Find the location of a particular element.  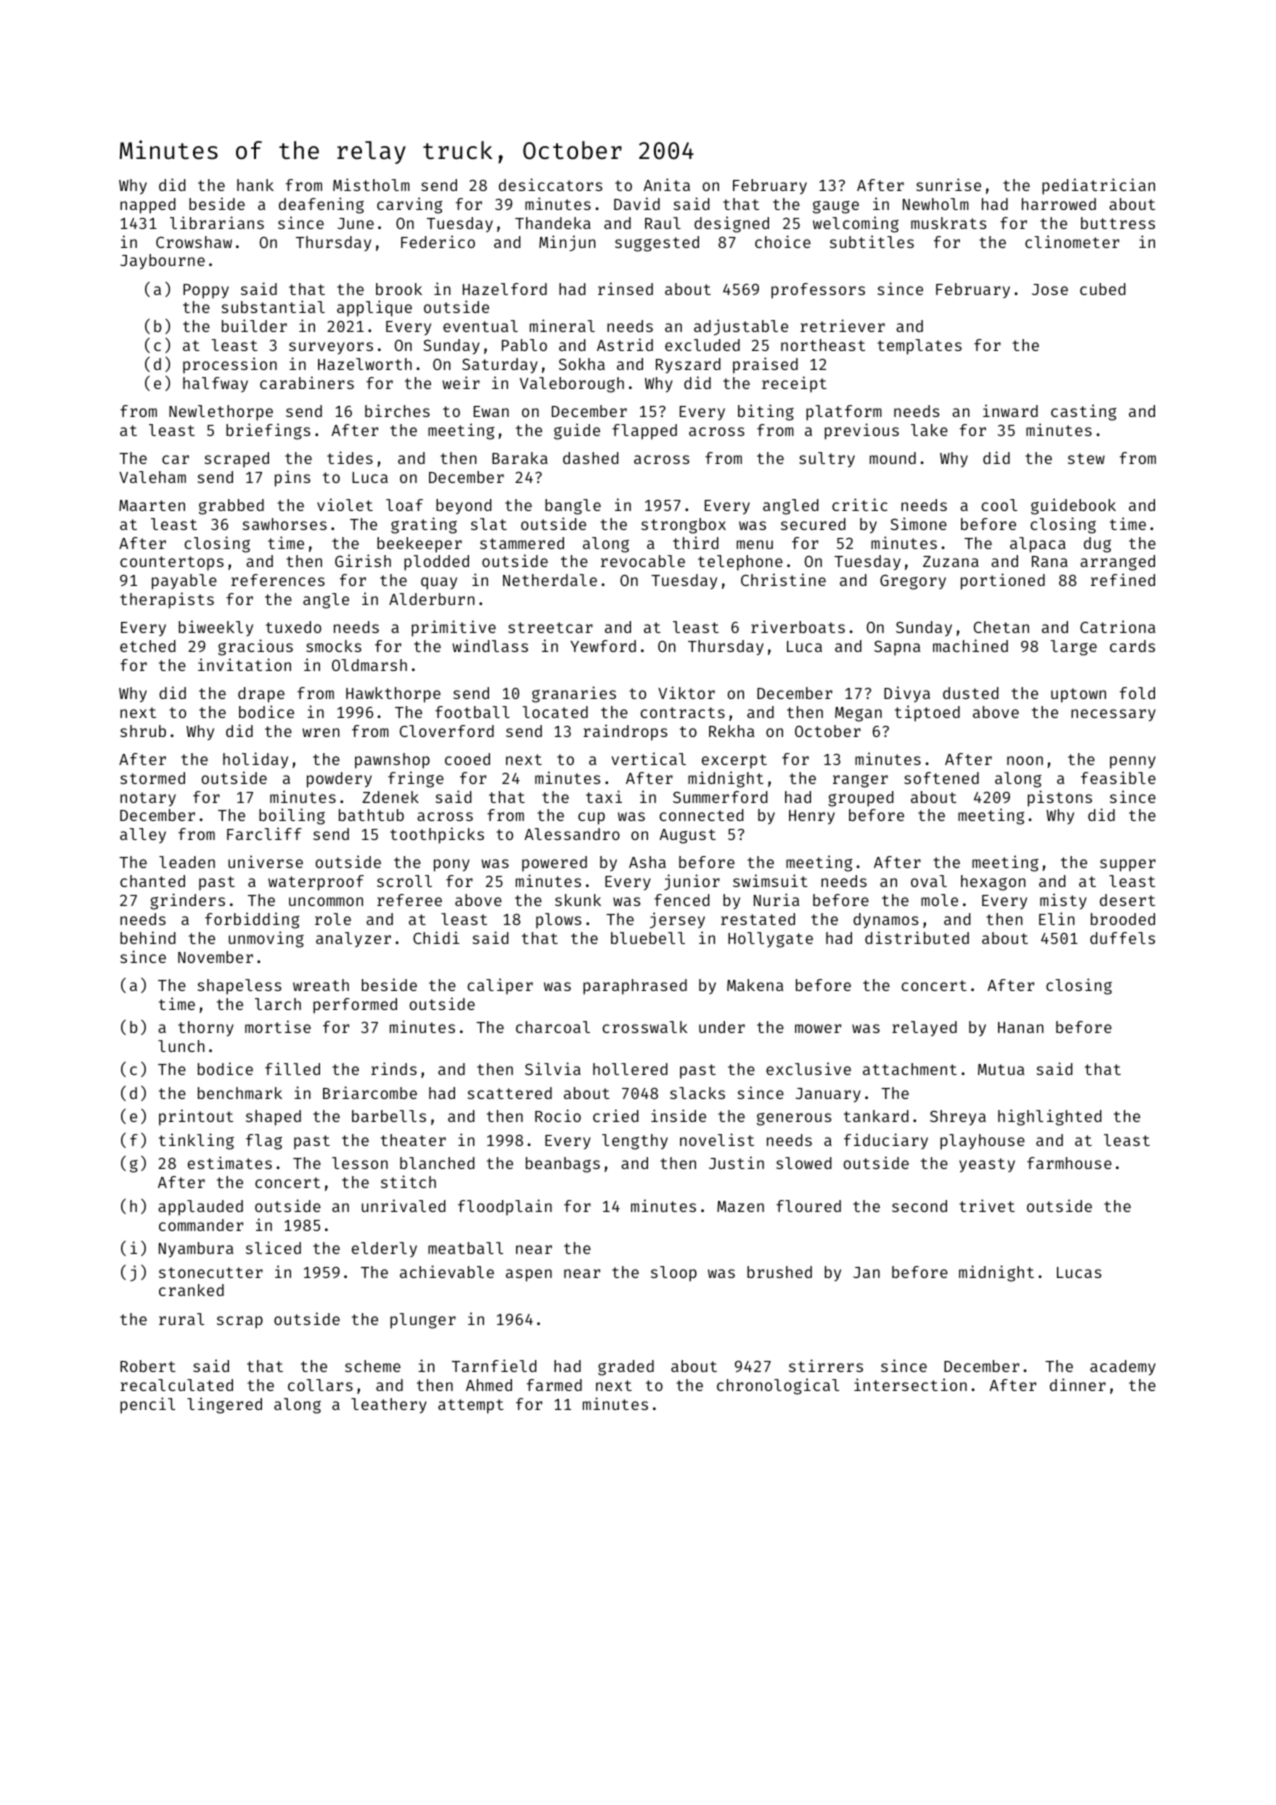

rural is located at coordinates (181, 1319).
